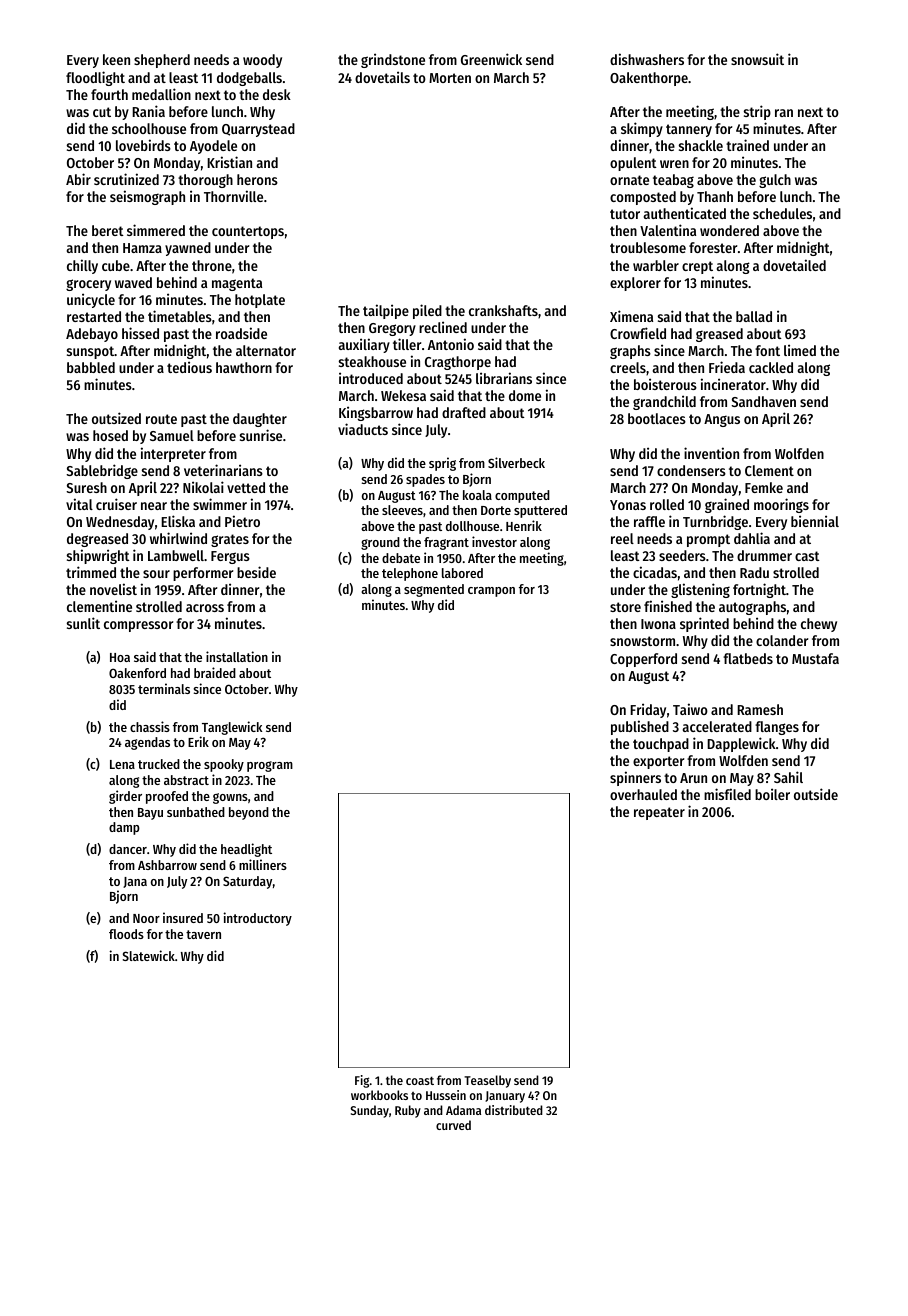 This screenshot has height=1316, width=908. I want to click on snowsuit, so click(757, 59).
